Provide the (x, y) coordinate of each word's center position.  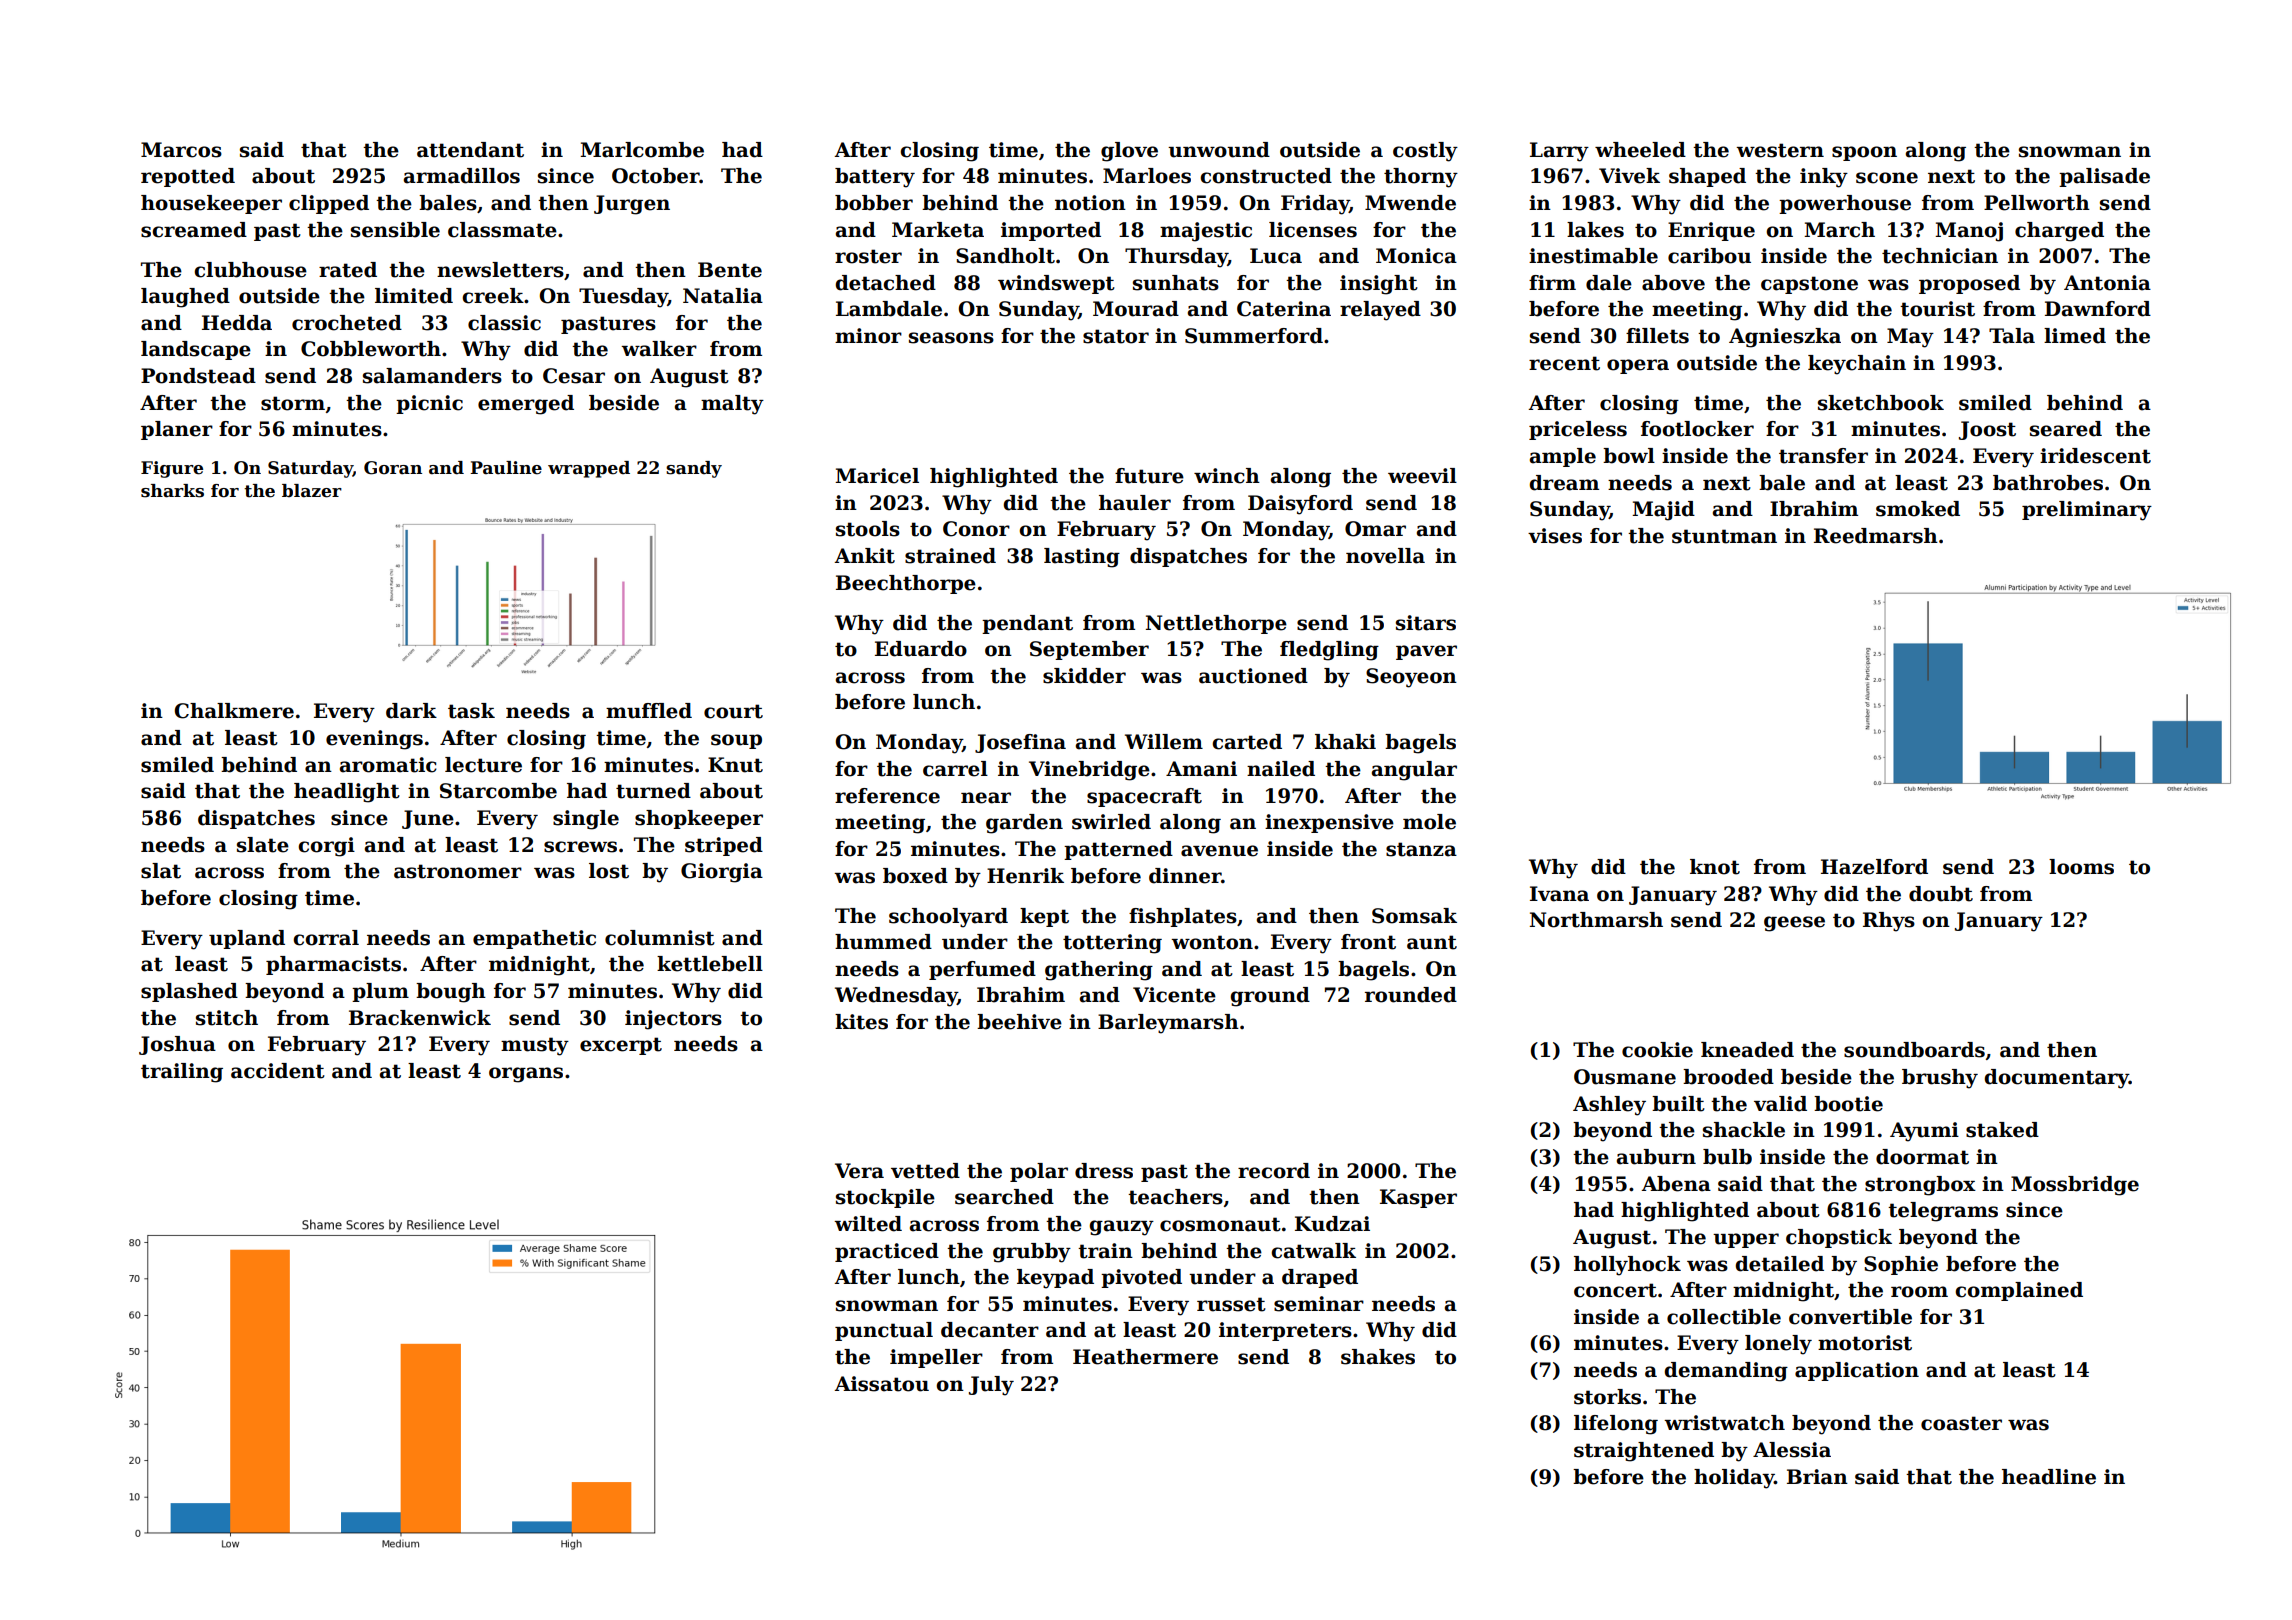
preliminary (2087, 511)
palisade (2104, 177)
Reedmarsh (1876, 536)
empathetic (534, 939)
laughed (185, 298)
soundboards (1914, 1050)
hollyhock (1627, 1266)
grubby (1032, 1253)
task (471, 711)
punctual (884, 1331)
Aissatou (882, 1384)
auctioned (1253, 676)
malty (732, 405)
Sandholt (1005, 256)
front (1368, 942)
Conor (976, 529)
